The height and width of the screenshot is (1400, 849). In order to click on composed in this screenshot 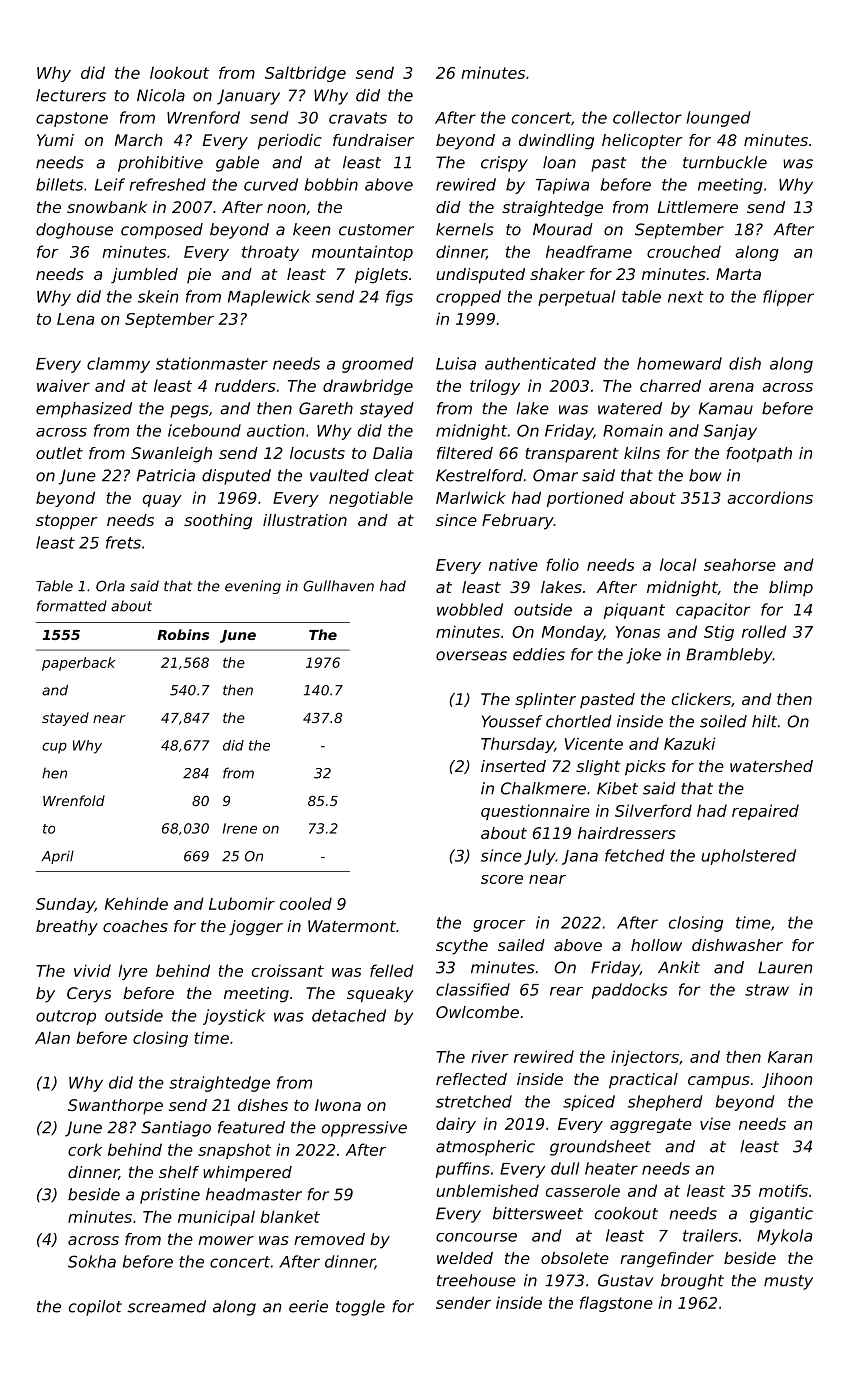, I will do `click(162, 231)`.
